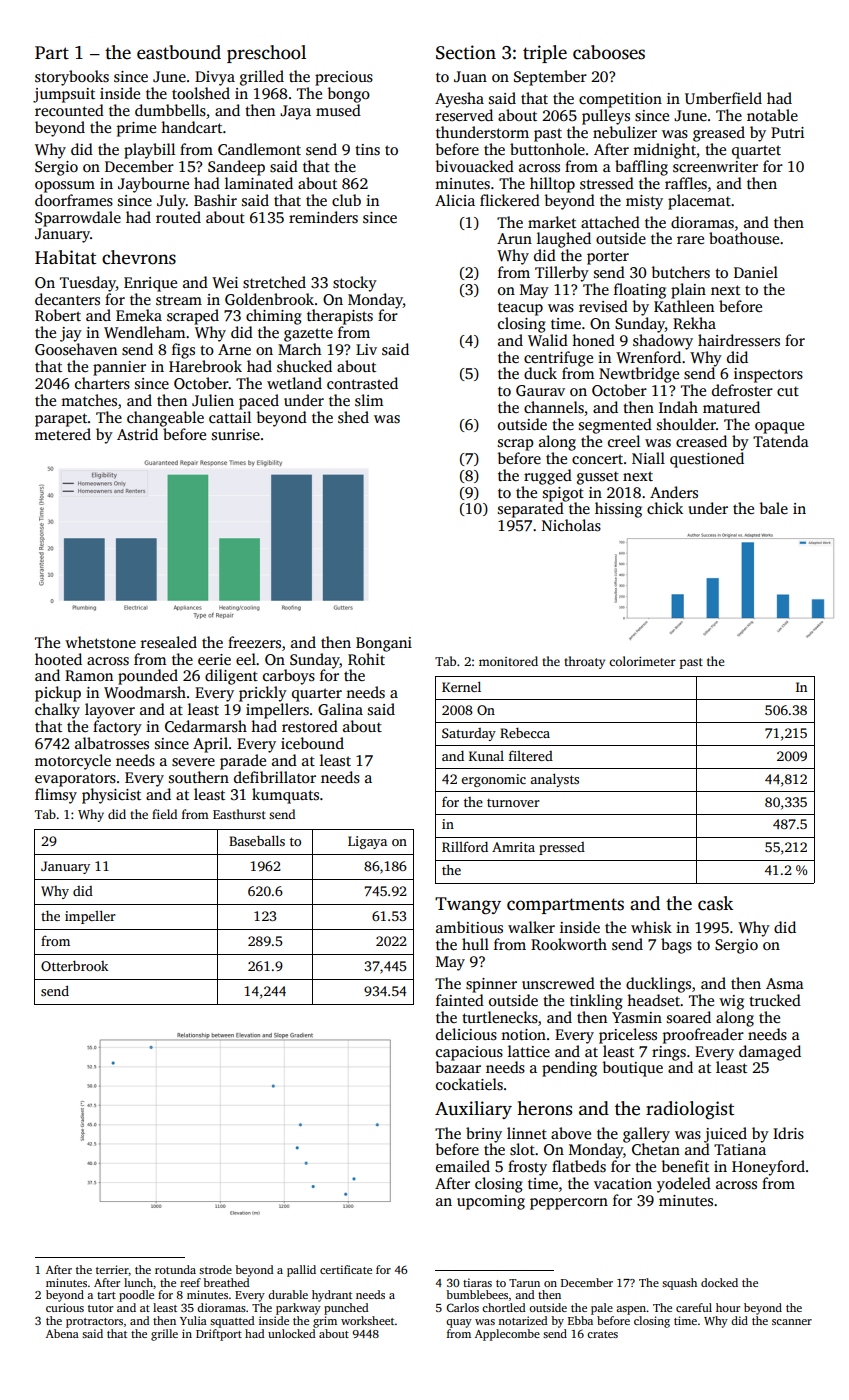  I want to click on Chetan, so click(656, 1149).
